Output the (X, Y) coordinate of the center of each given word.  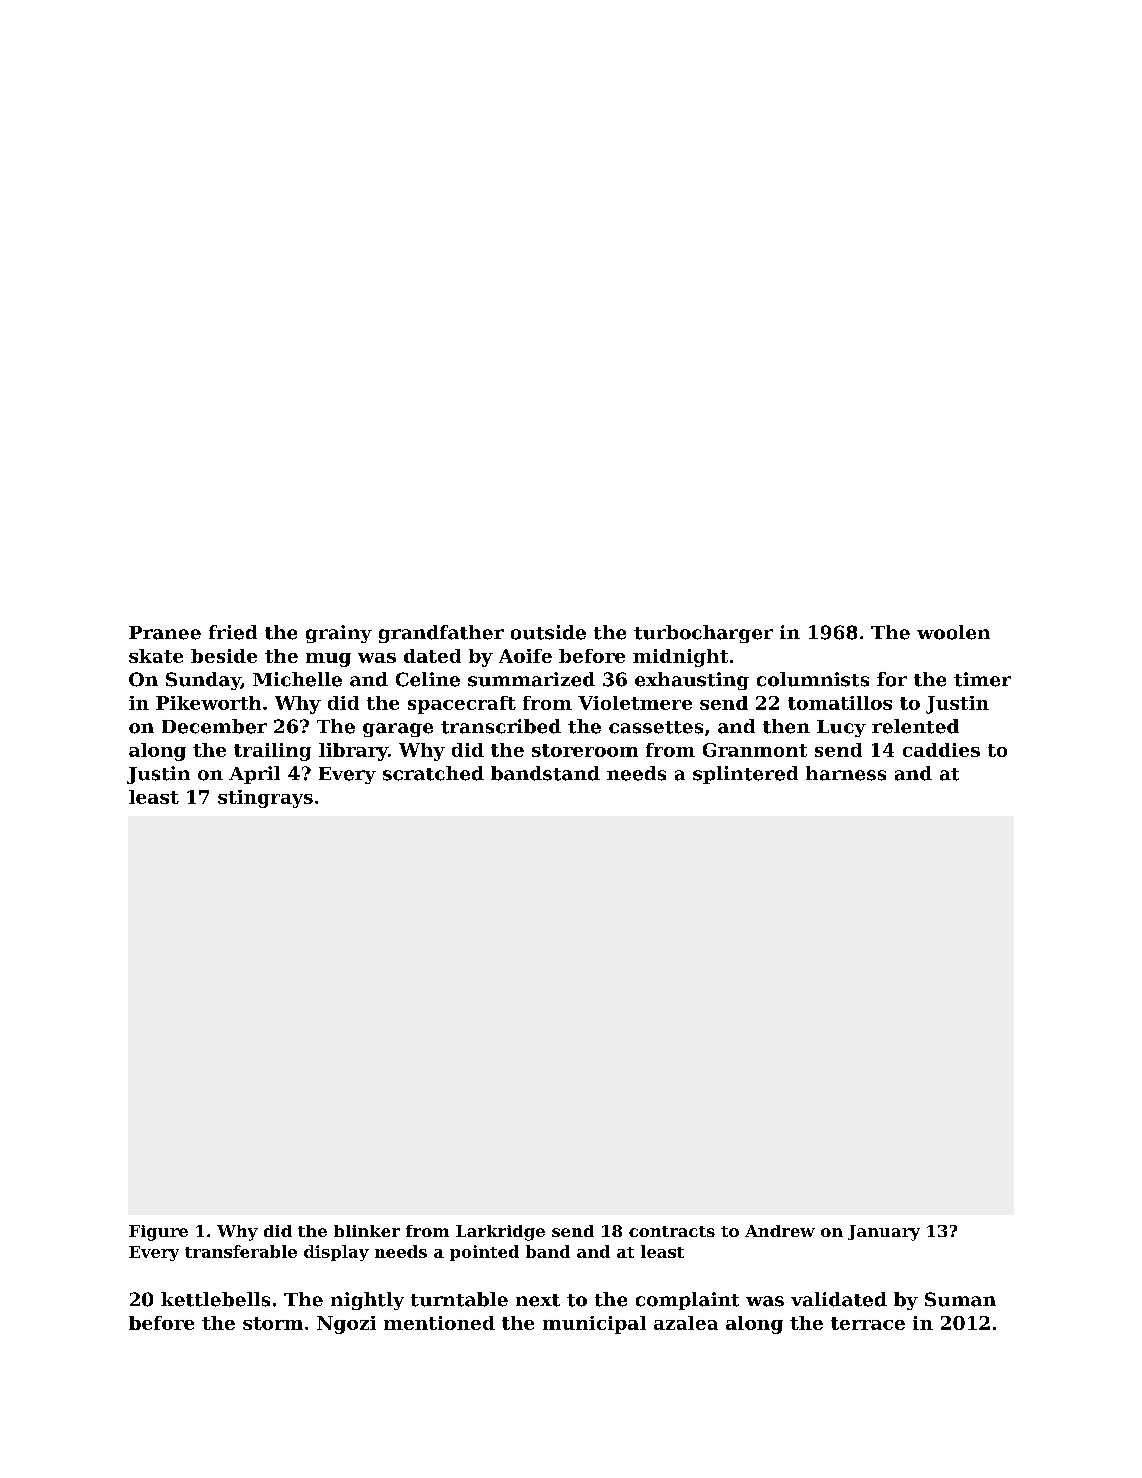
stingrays (265, 799)
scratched (433, 773)
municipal (594, 1325)
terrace (868, 1323)
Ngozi (346, 1325)
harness (846, 773)
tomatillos (840, 703)
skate (156, 656)
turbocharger (703, 634)
